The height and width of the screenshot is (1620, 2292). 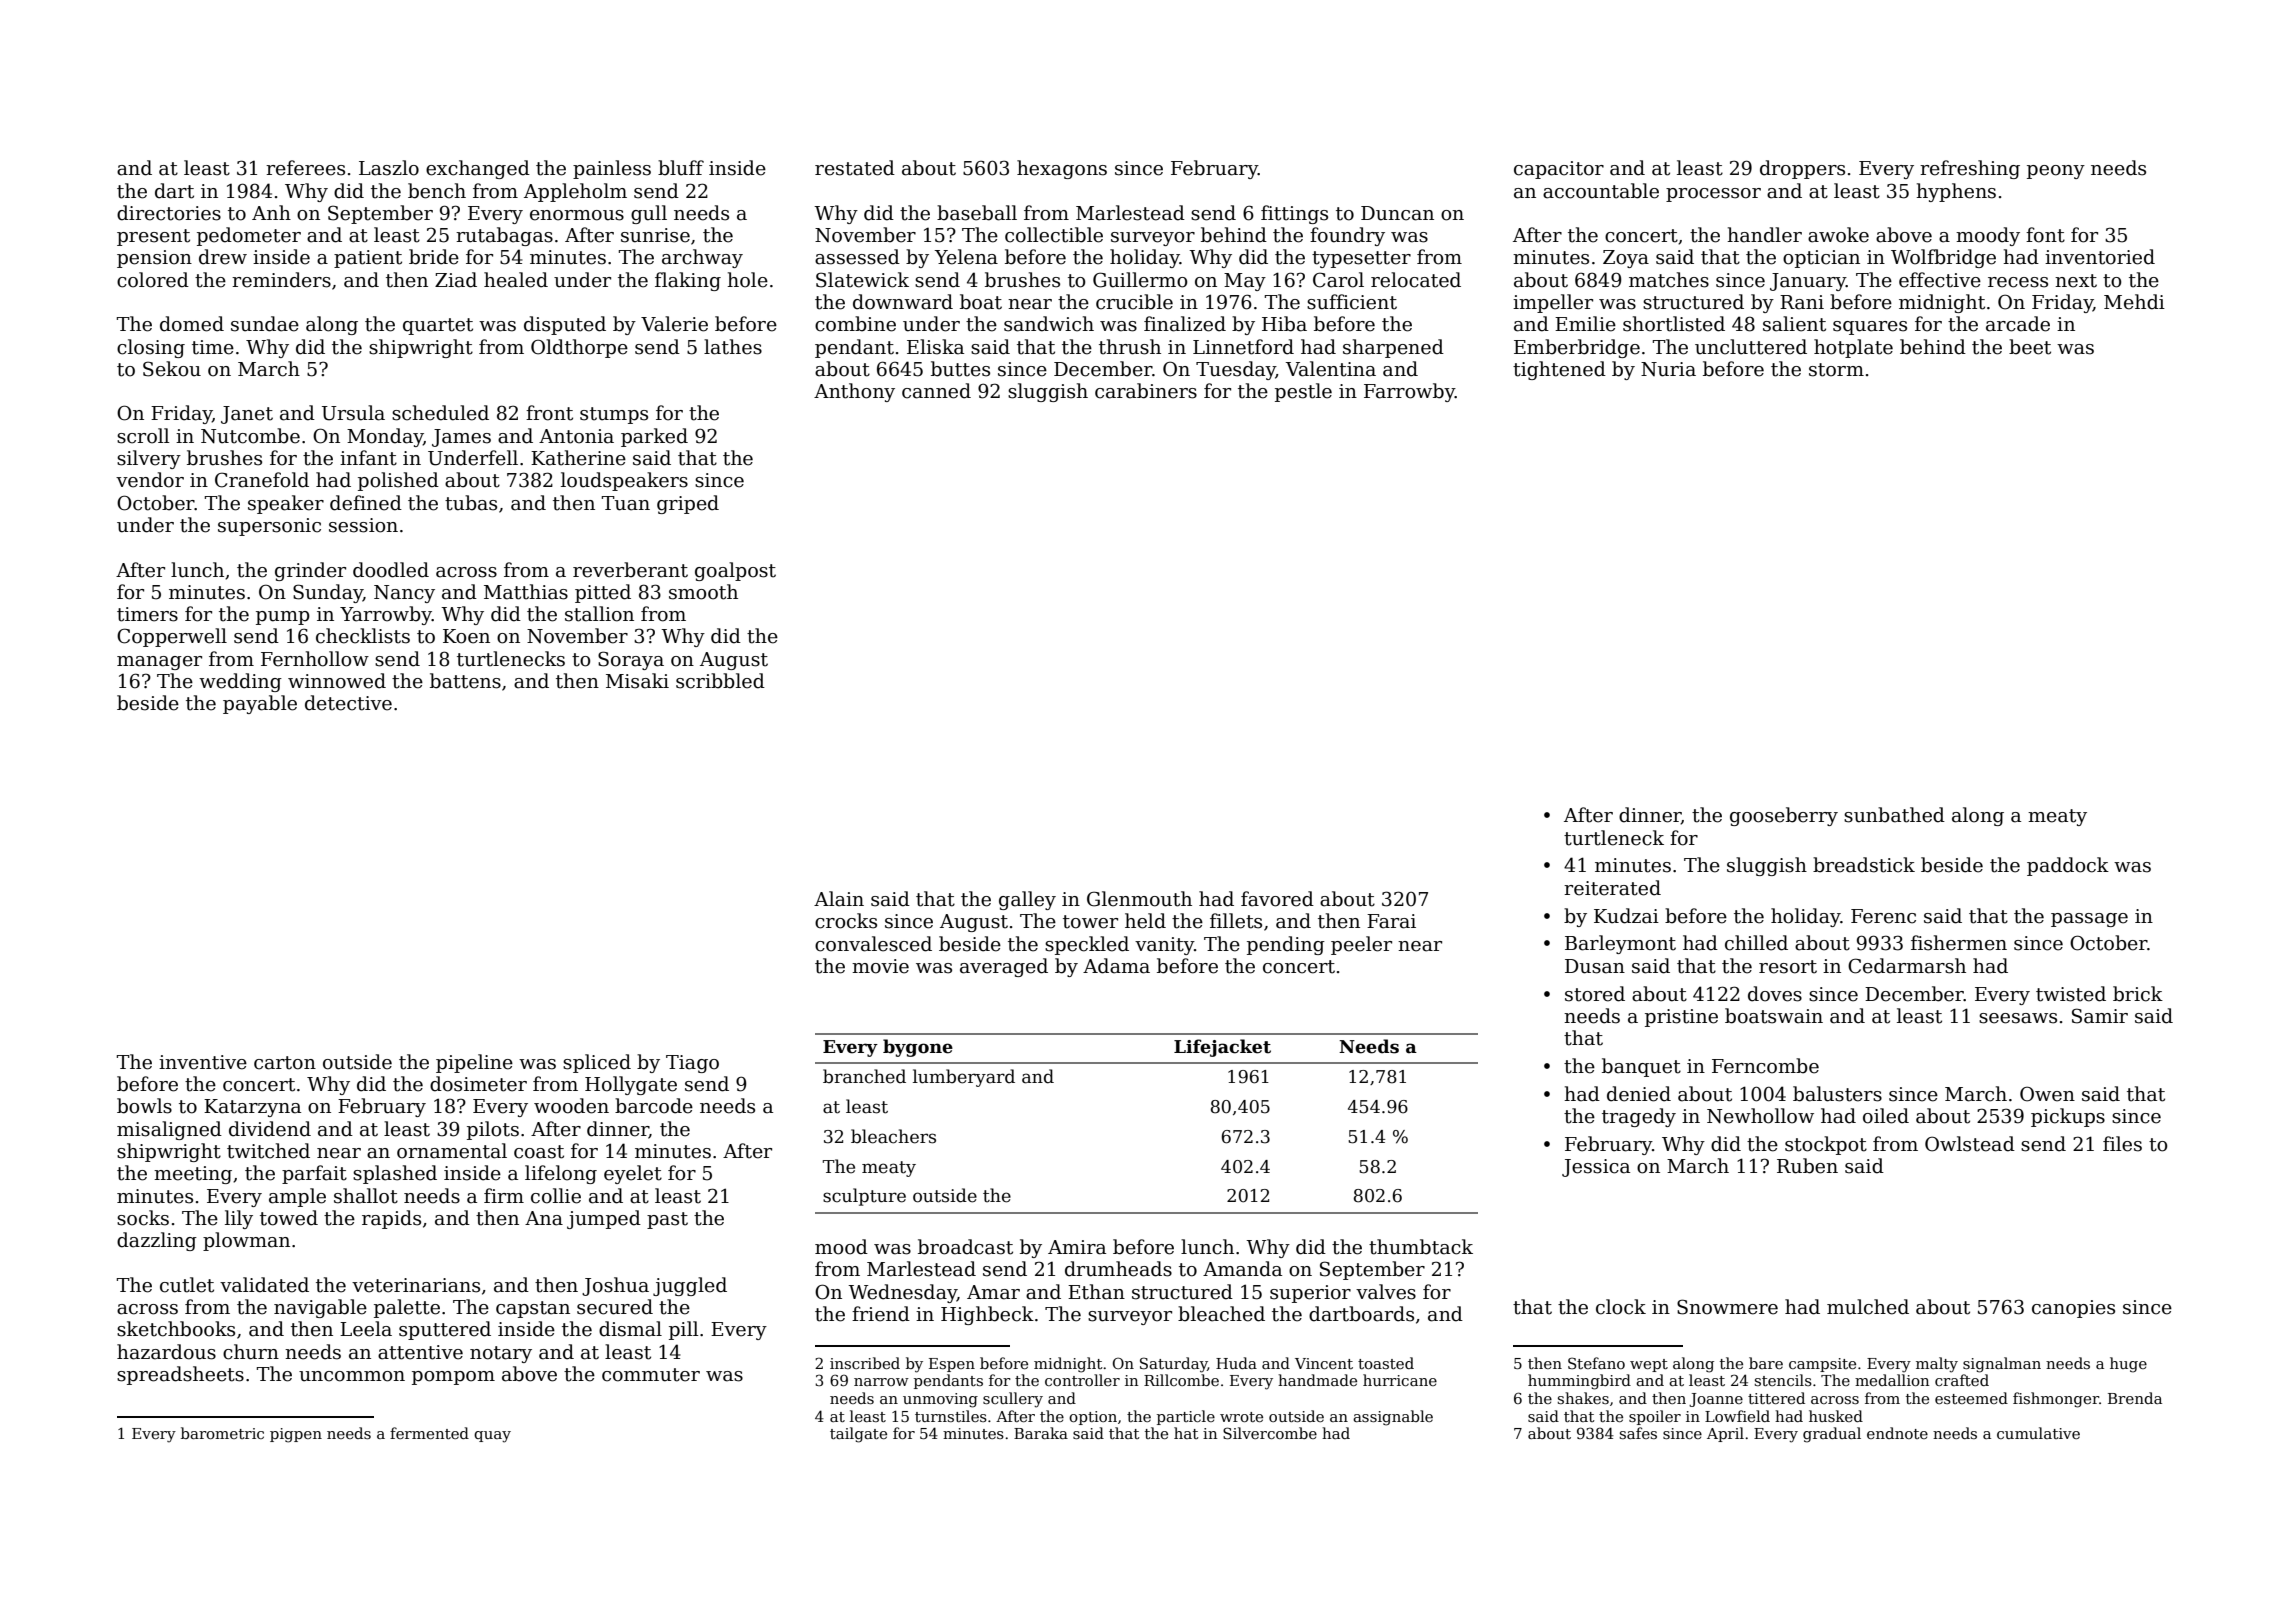 I want to click on inventoried, so click(x=2100, y=257).
